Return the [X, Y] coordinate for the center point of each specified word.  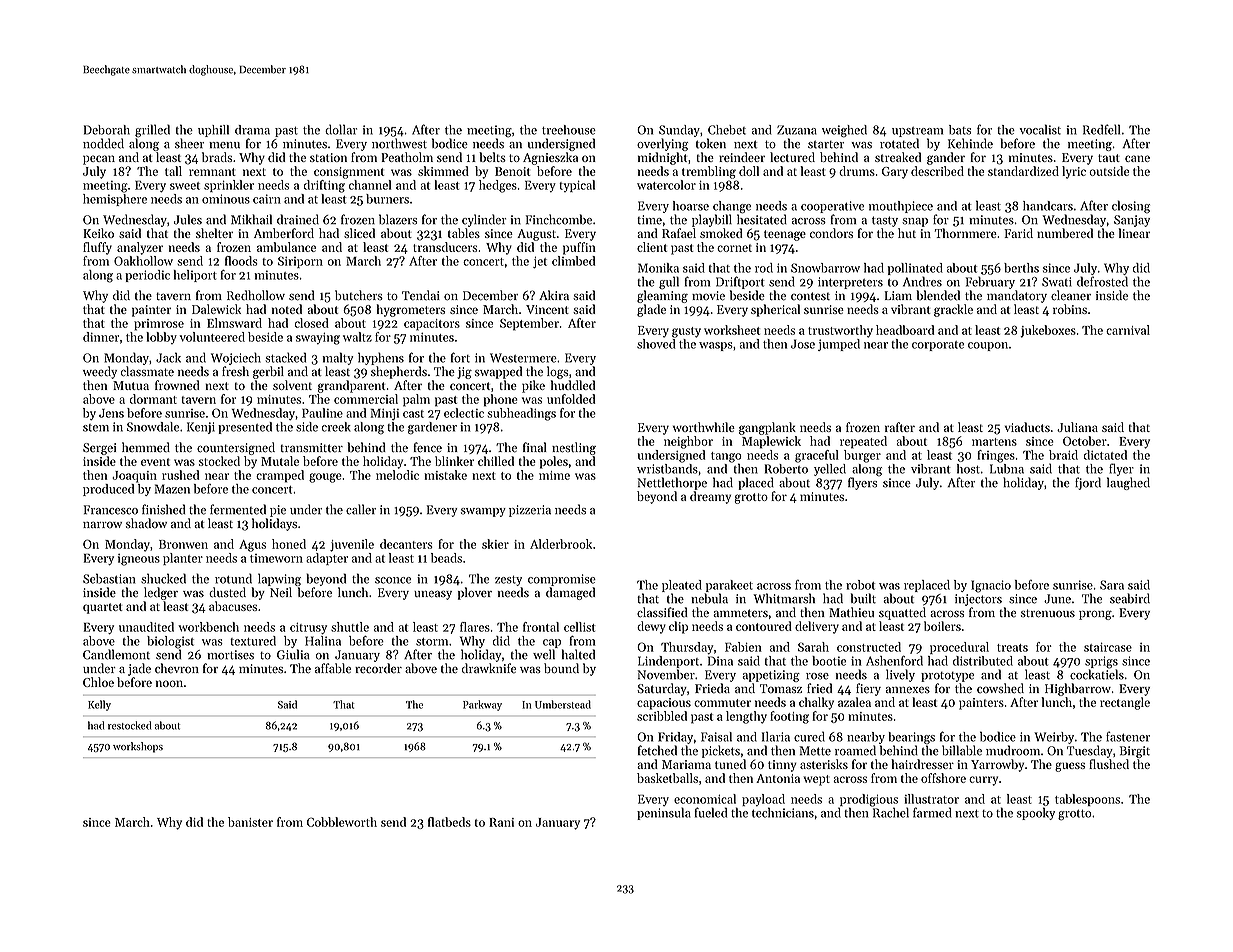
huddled [573, 385]
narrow [102, 525]
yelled [830, 470]
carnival [1128, 330]
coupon [988, 346]
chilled [496, 461]
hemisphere [115, 200]
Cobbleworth [342, 822]
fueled [710, 812]
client [652, 247]
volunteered [212, 337]
